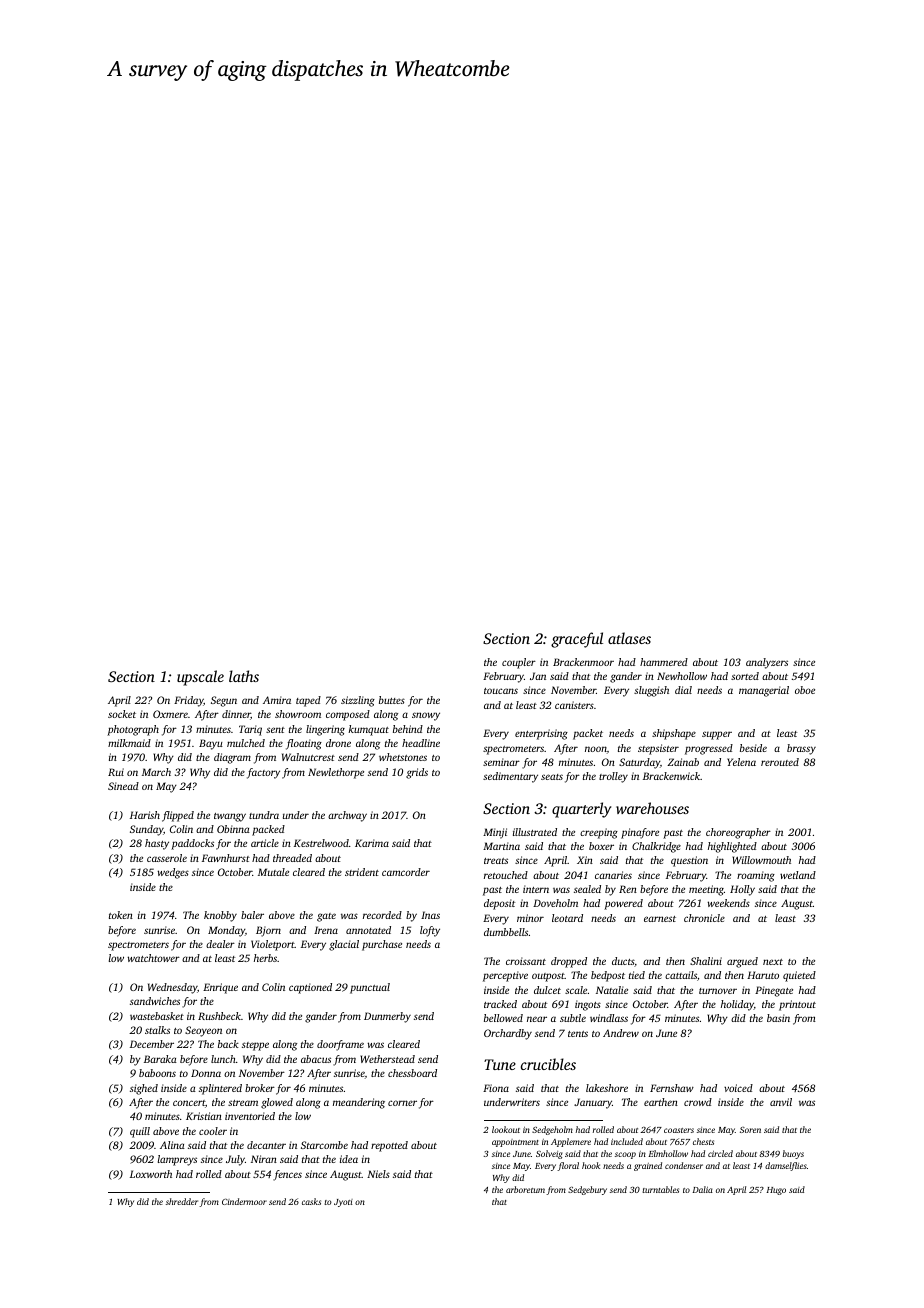  I want to click on archway, so click(347, 816).
